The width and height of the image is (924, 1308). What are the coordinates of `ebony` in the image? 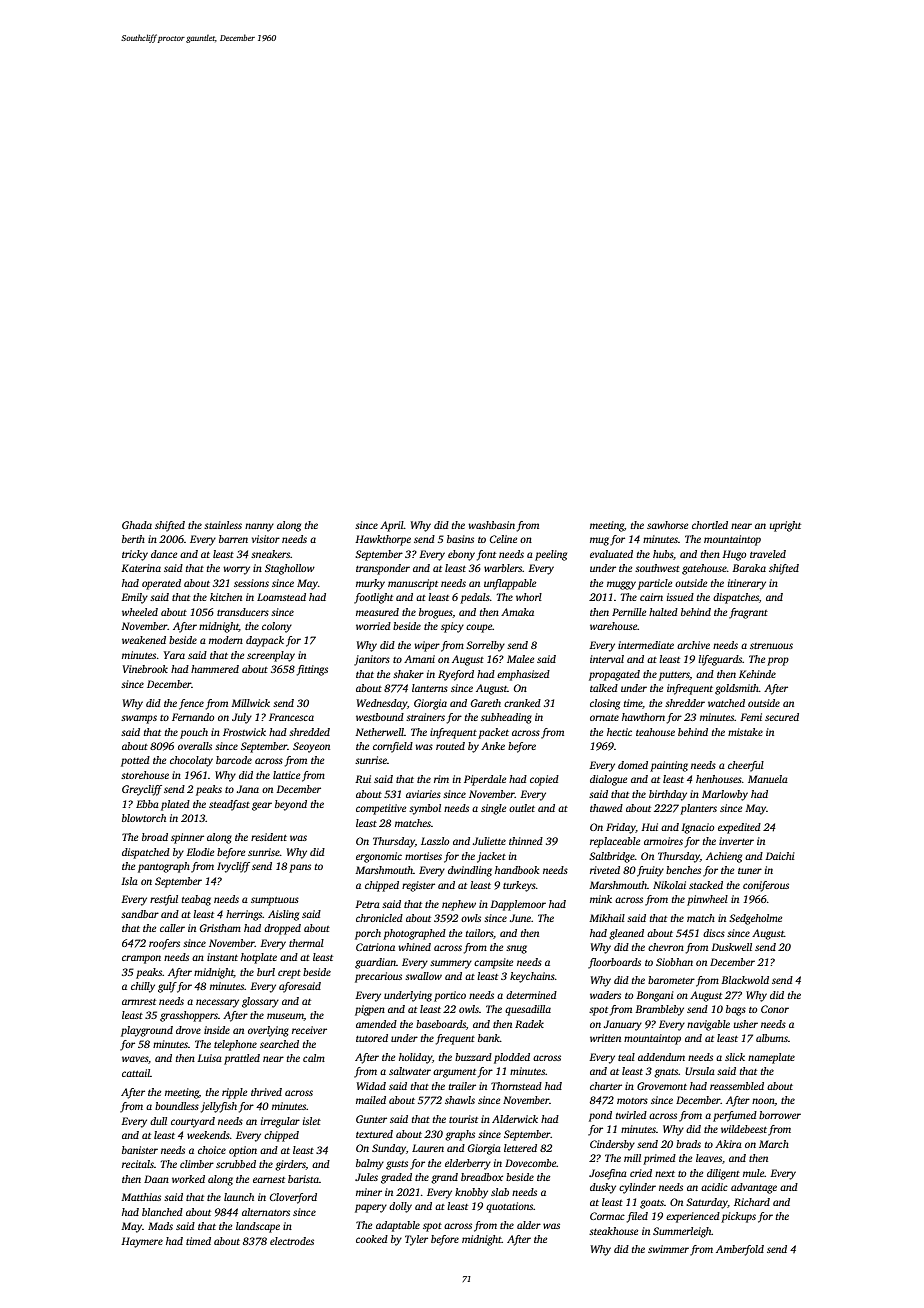 It's located at (461, 555).
